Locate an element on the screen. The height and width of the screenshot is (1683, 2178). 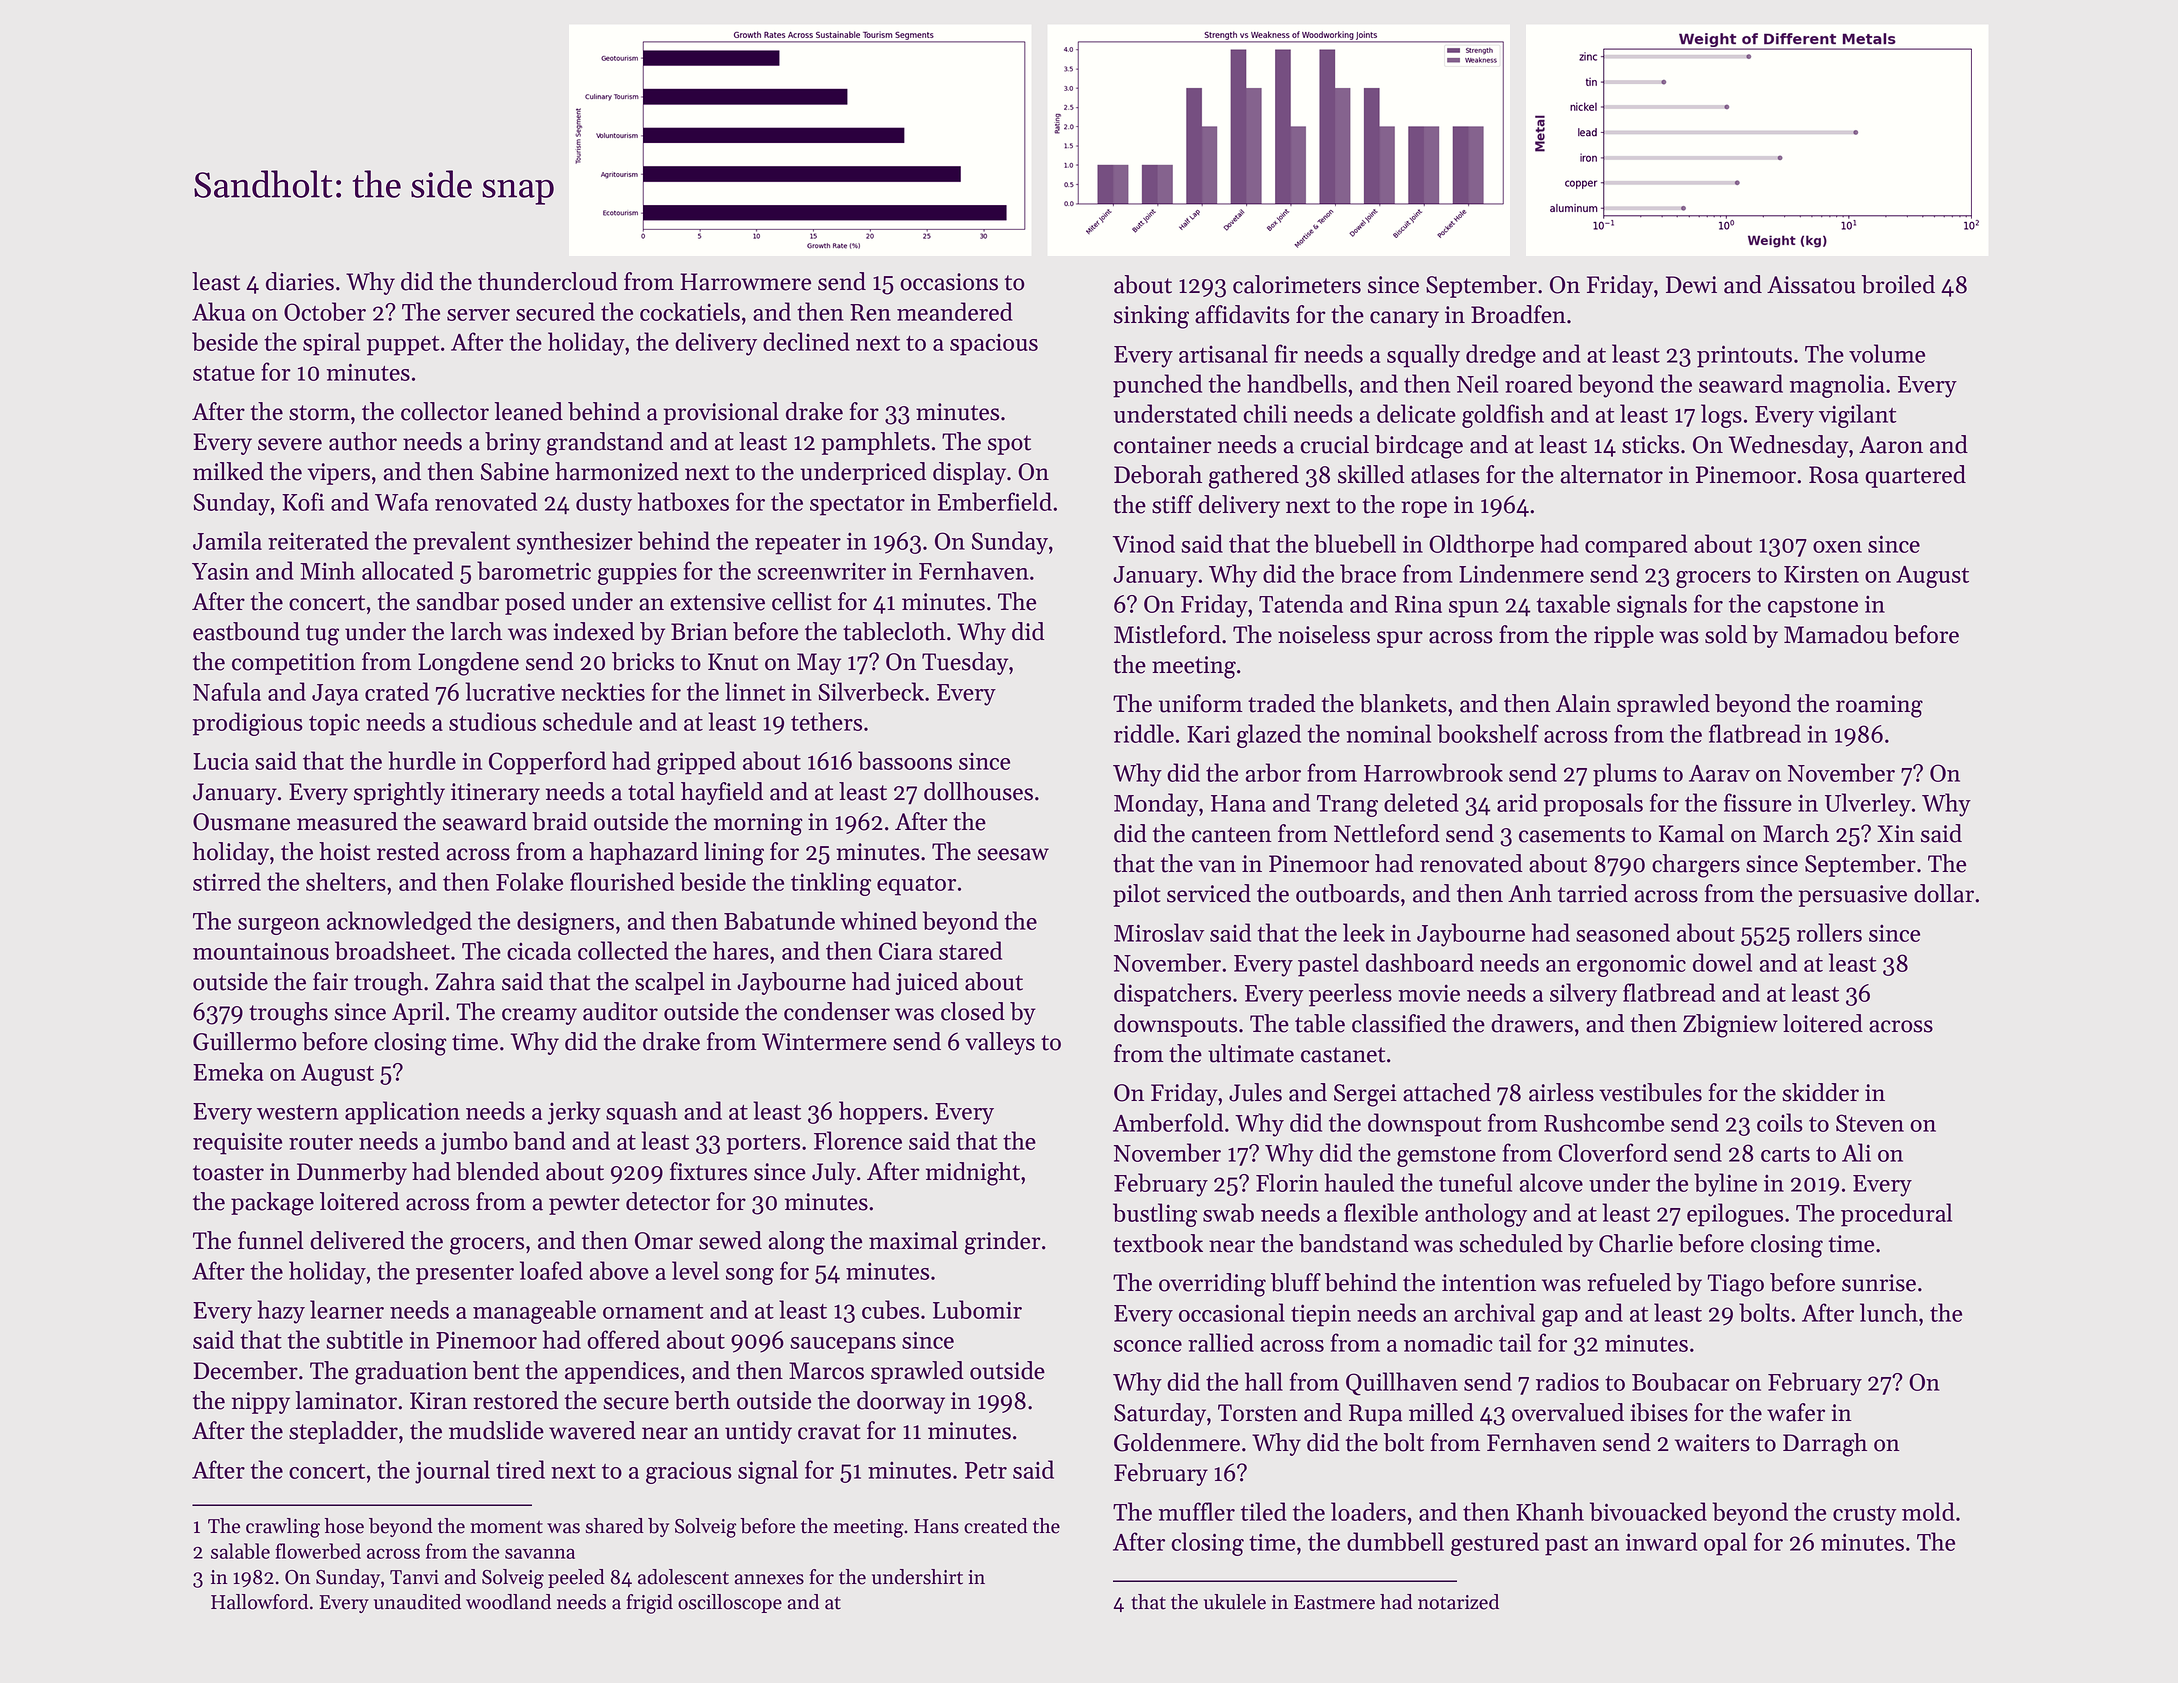
hoist is located at coordinates (344, 851).
